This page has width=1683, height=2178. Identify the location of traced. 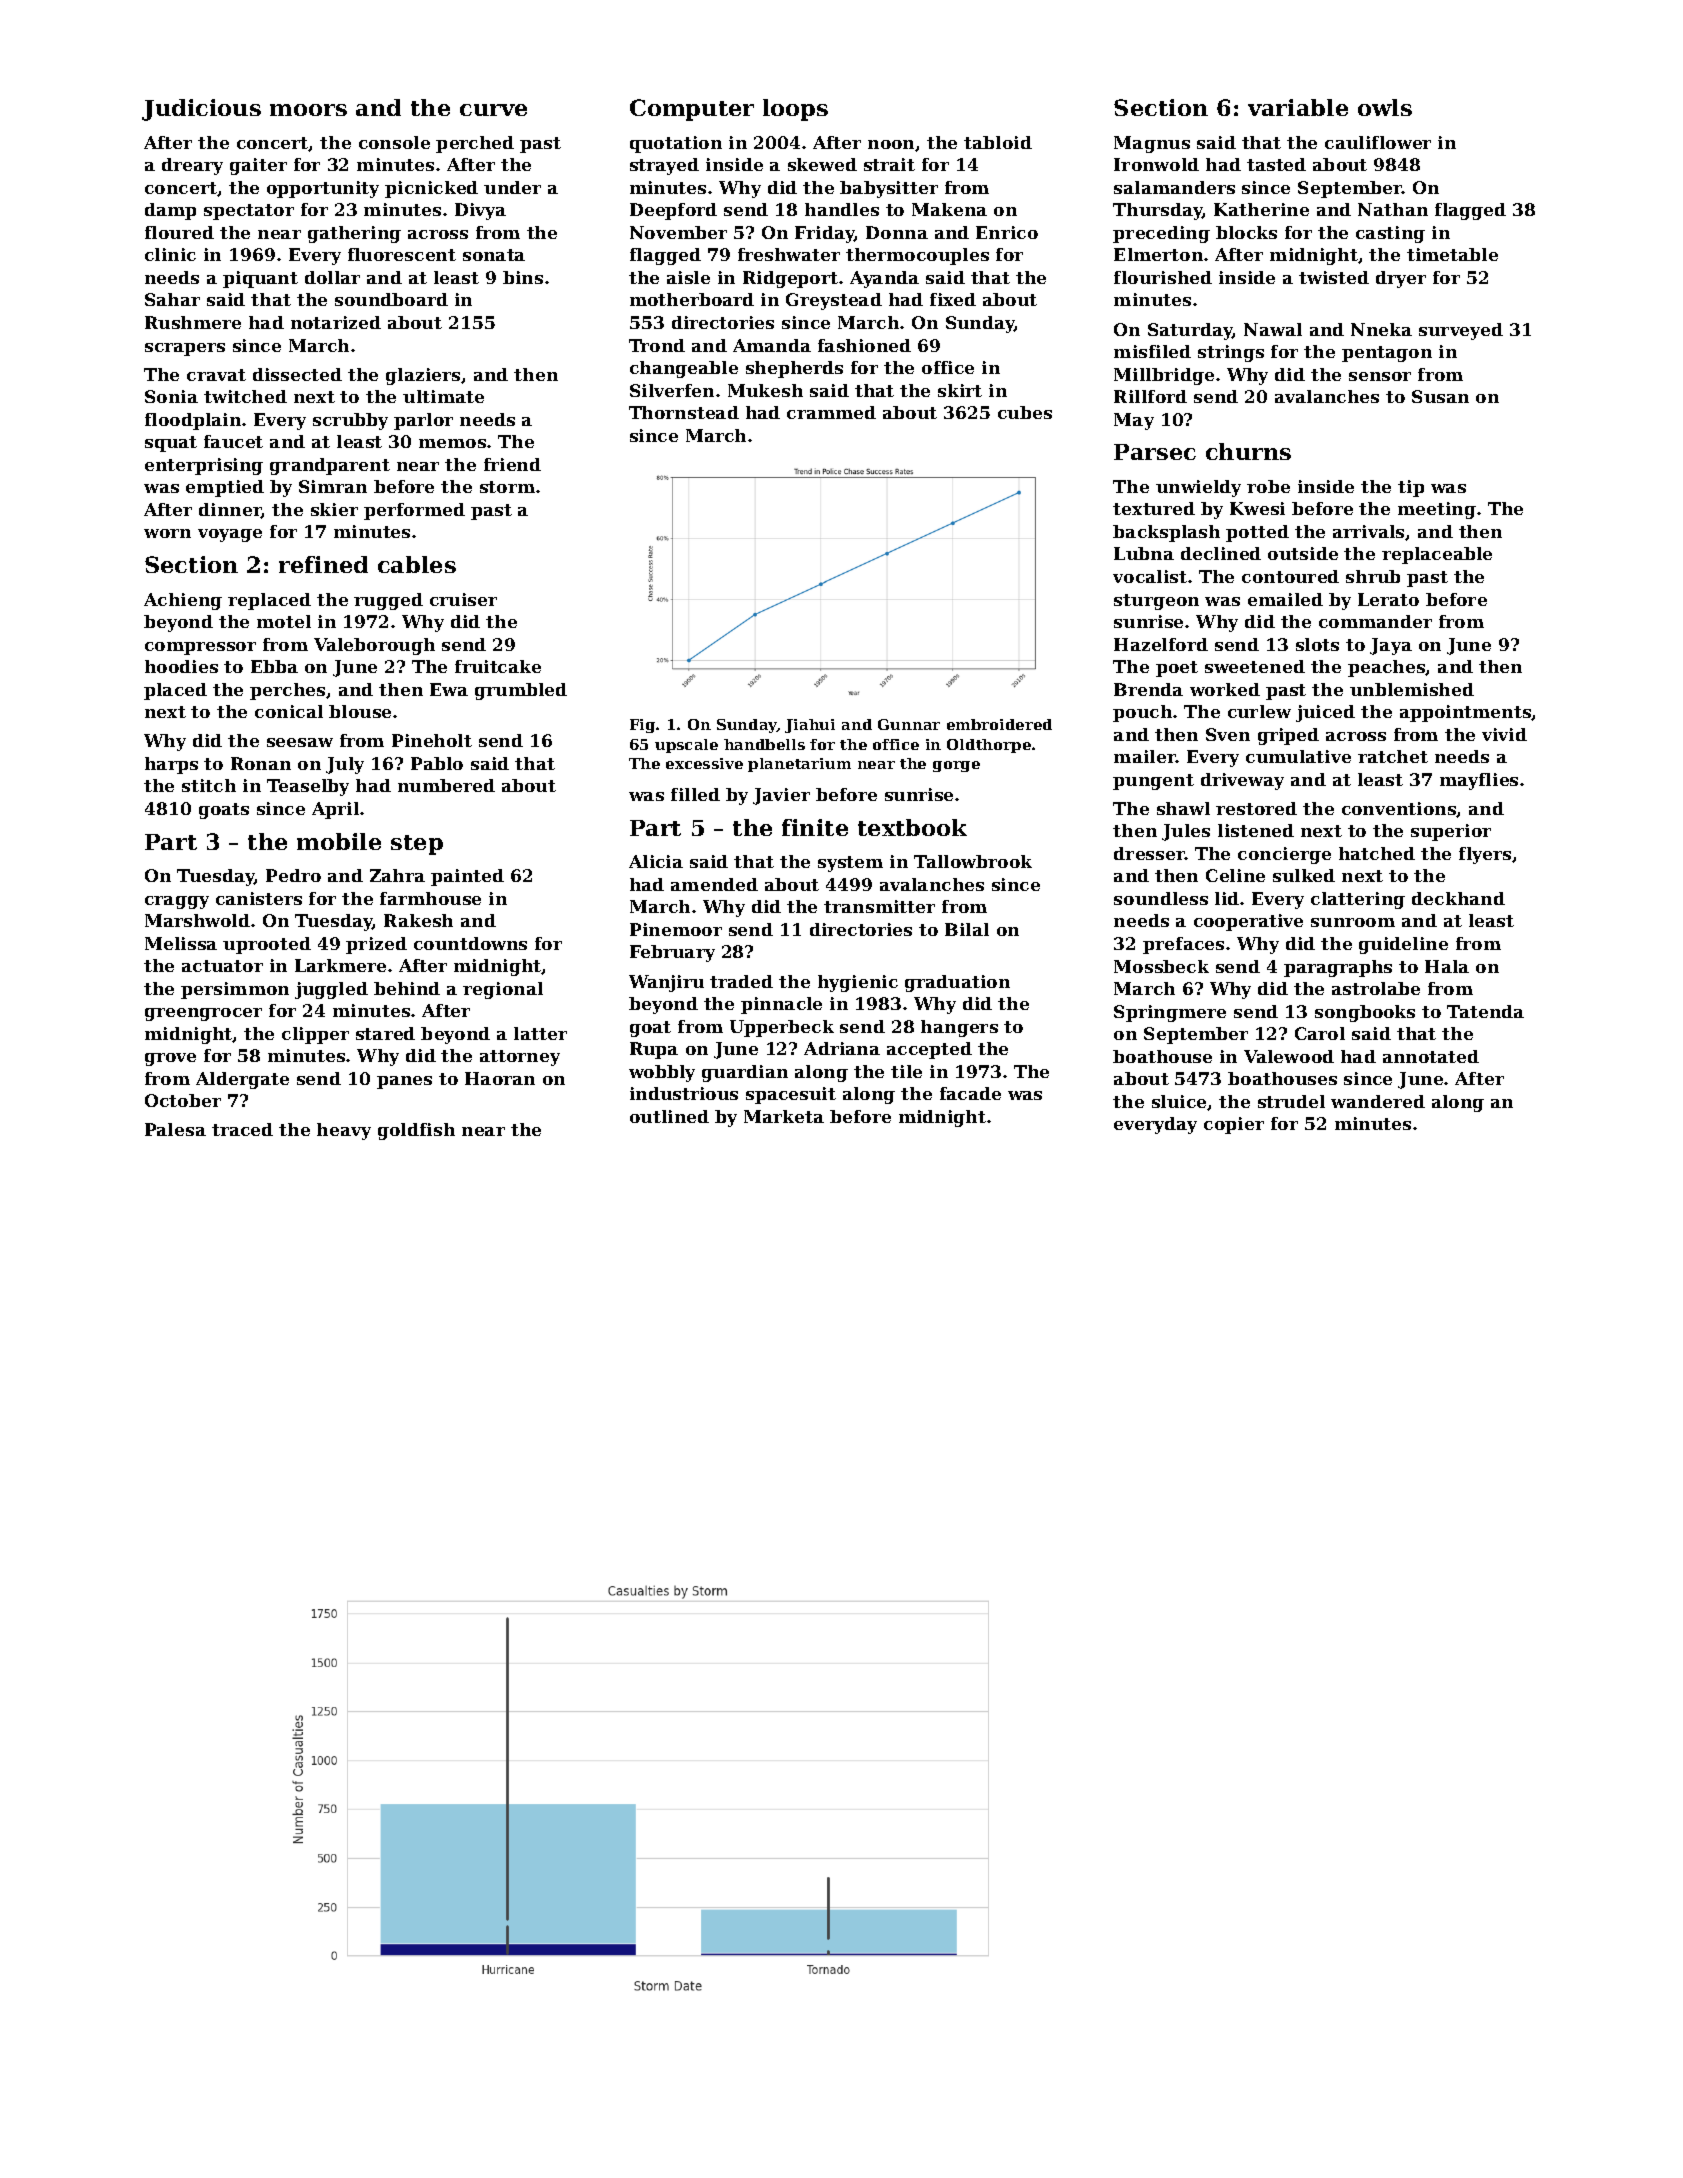
(242, 1129).
